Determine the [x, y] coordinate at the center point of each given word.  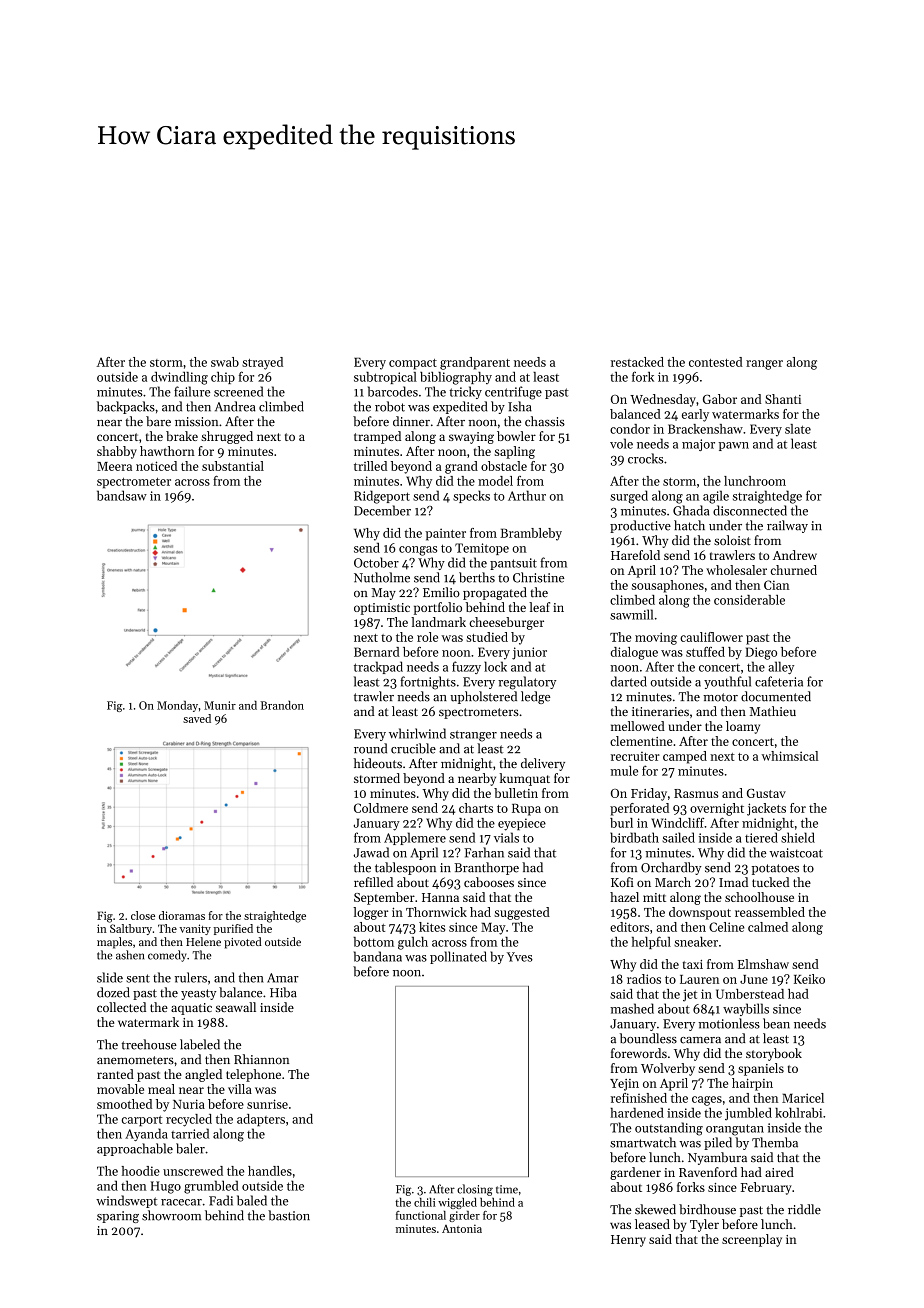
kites [432, 927]
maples [114, 943]
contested [716, 362]
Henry [628, 1241]
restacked [637, 362]
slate [798, 429]
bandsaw [122, 495]
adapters [261, 1120]
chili [425, 1202]
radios [644, 979]
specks [471, 496]
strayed [262, 363]
